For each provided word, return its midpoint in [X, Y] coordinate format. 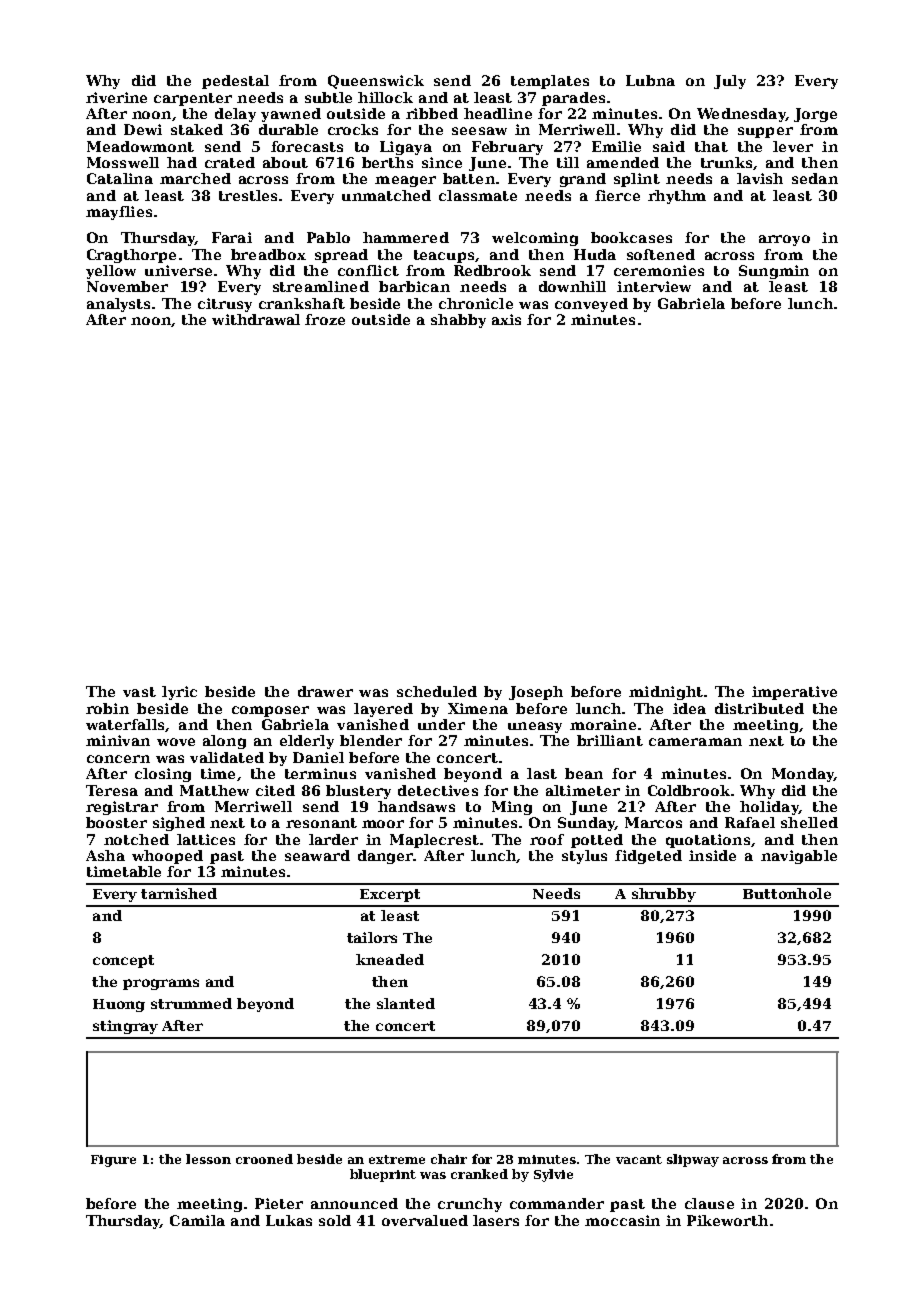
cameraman [695, 742]
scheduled [437, 691]
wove [176, 742]
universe [178, 270]
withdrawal [256, 319]
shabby [458, 321]
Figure [113, 1161]
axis [506, 319]
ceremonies [659, 270]
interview [654, 286]
